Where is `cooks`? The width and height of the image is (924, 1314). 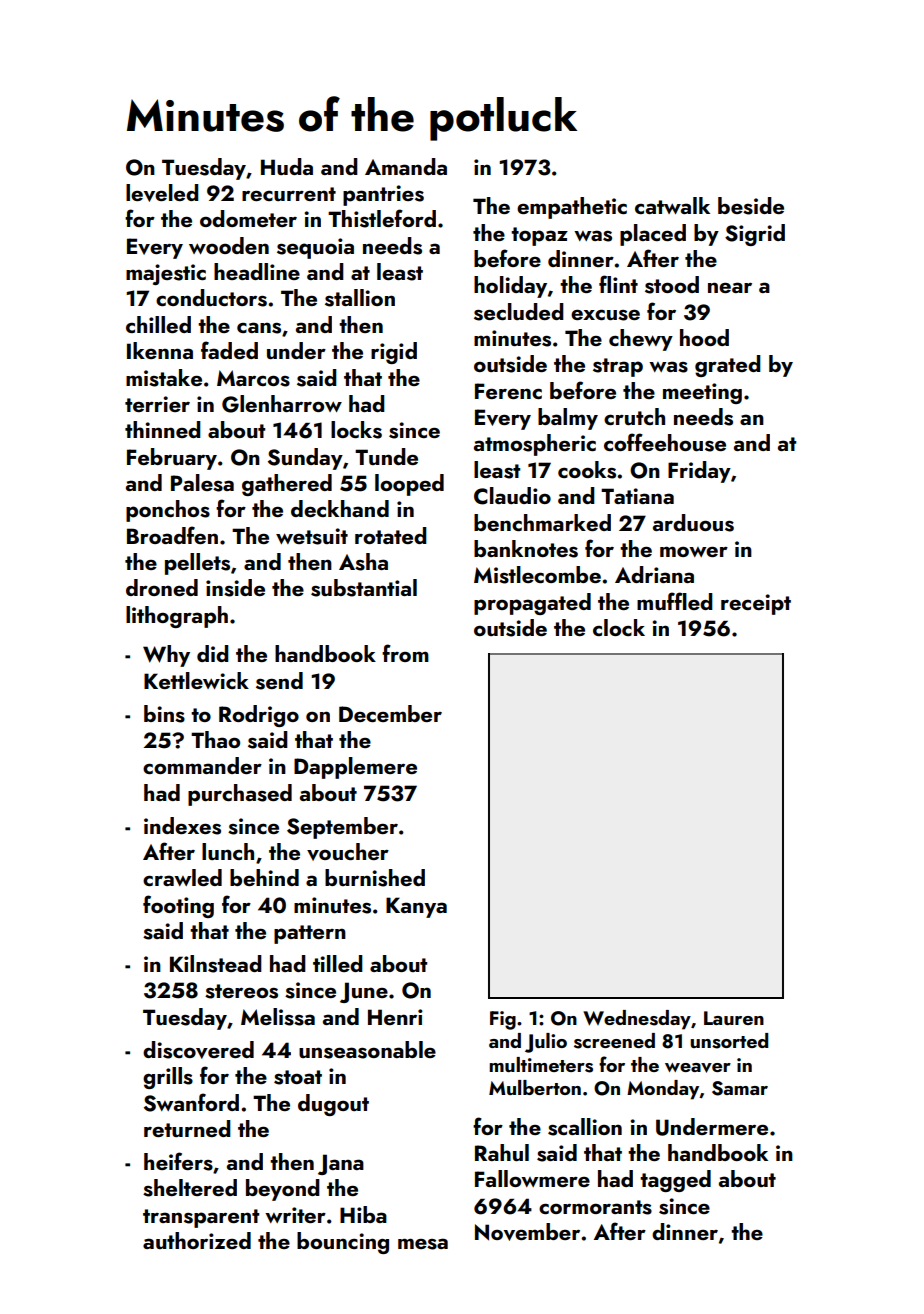 cooks is located at coordinates (587, 470).
